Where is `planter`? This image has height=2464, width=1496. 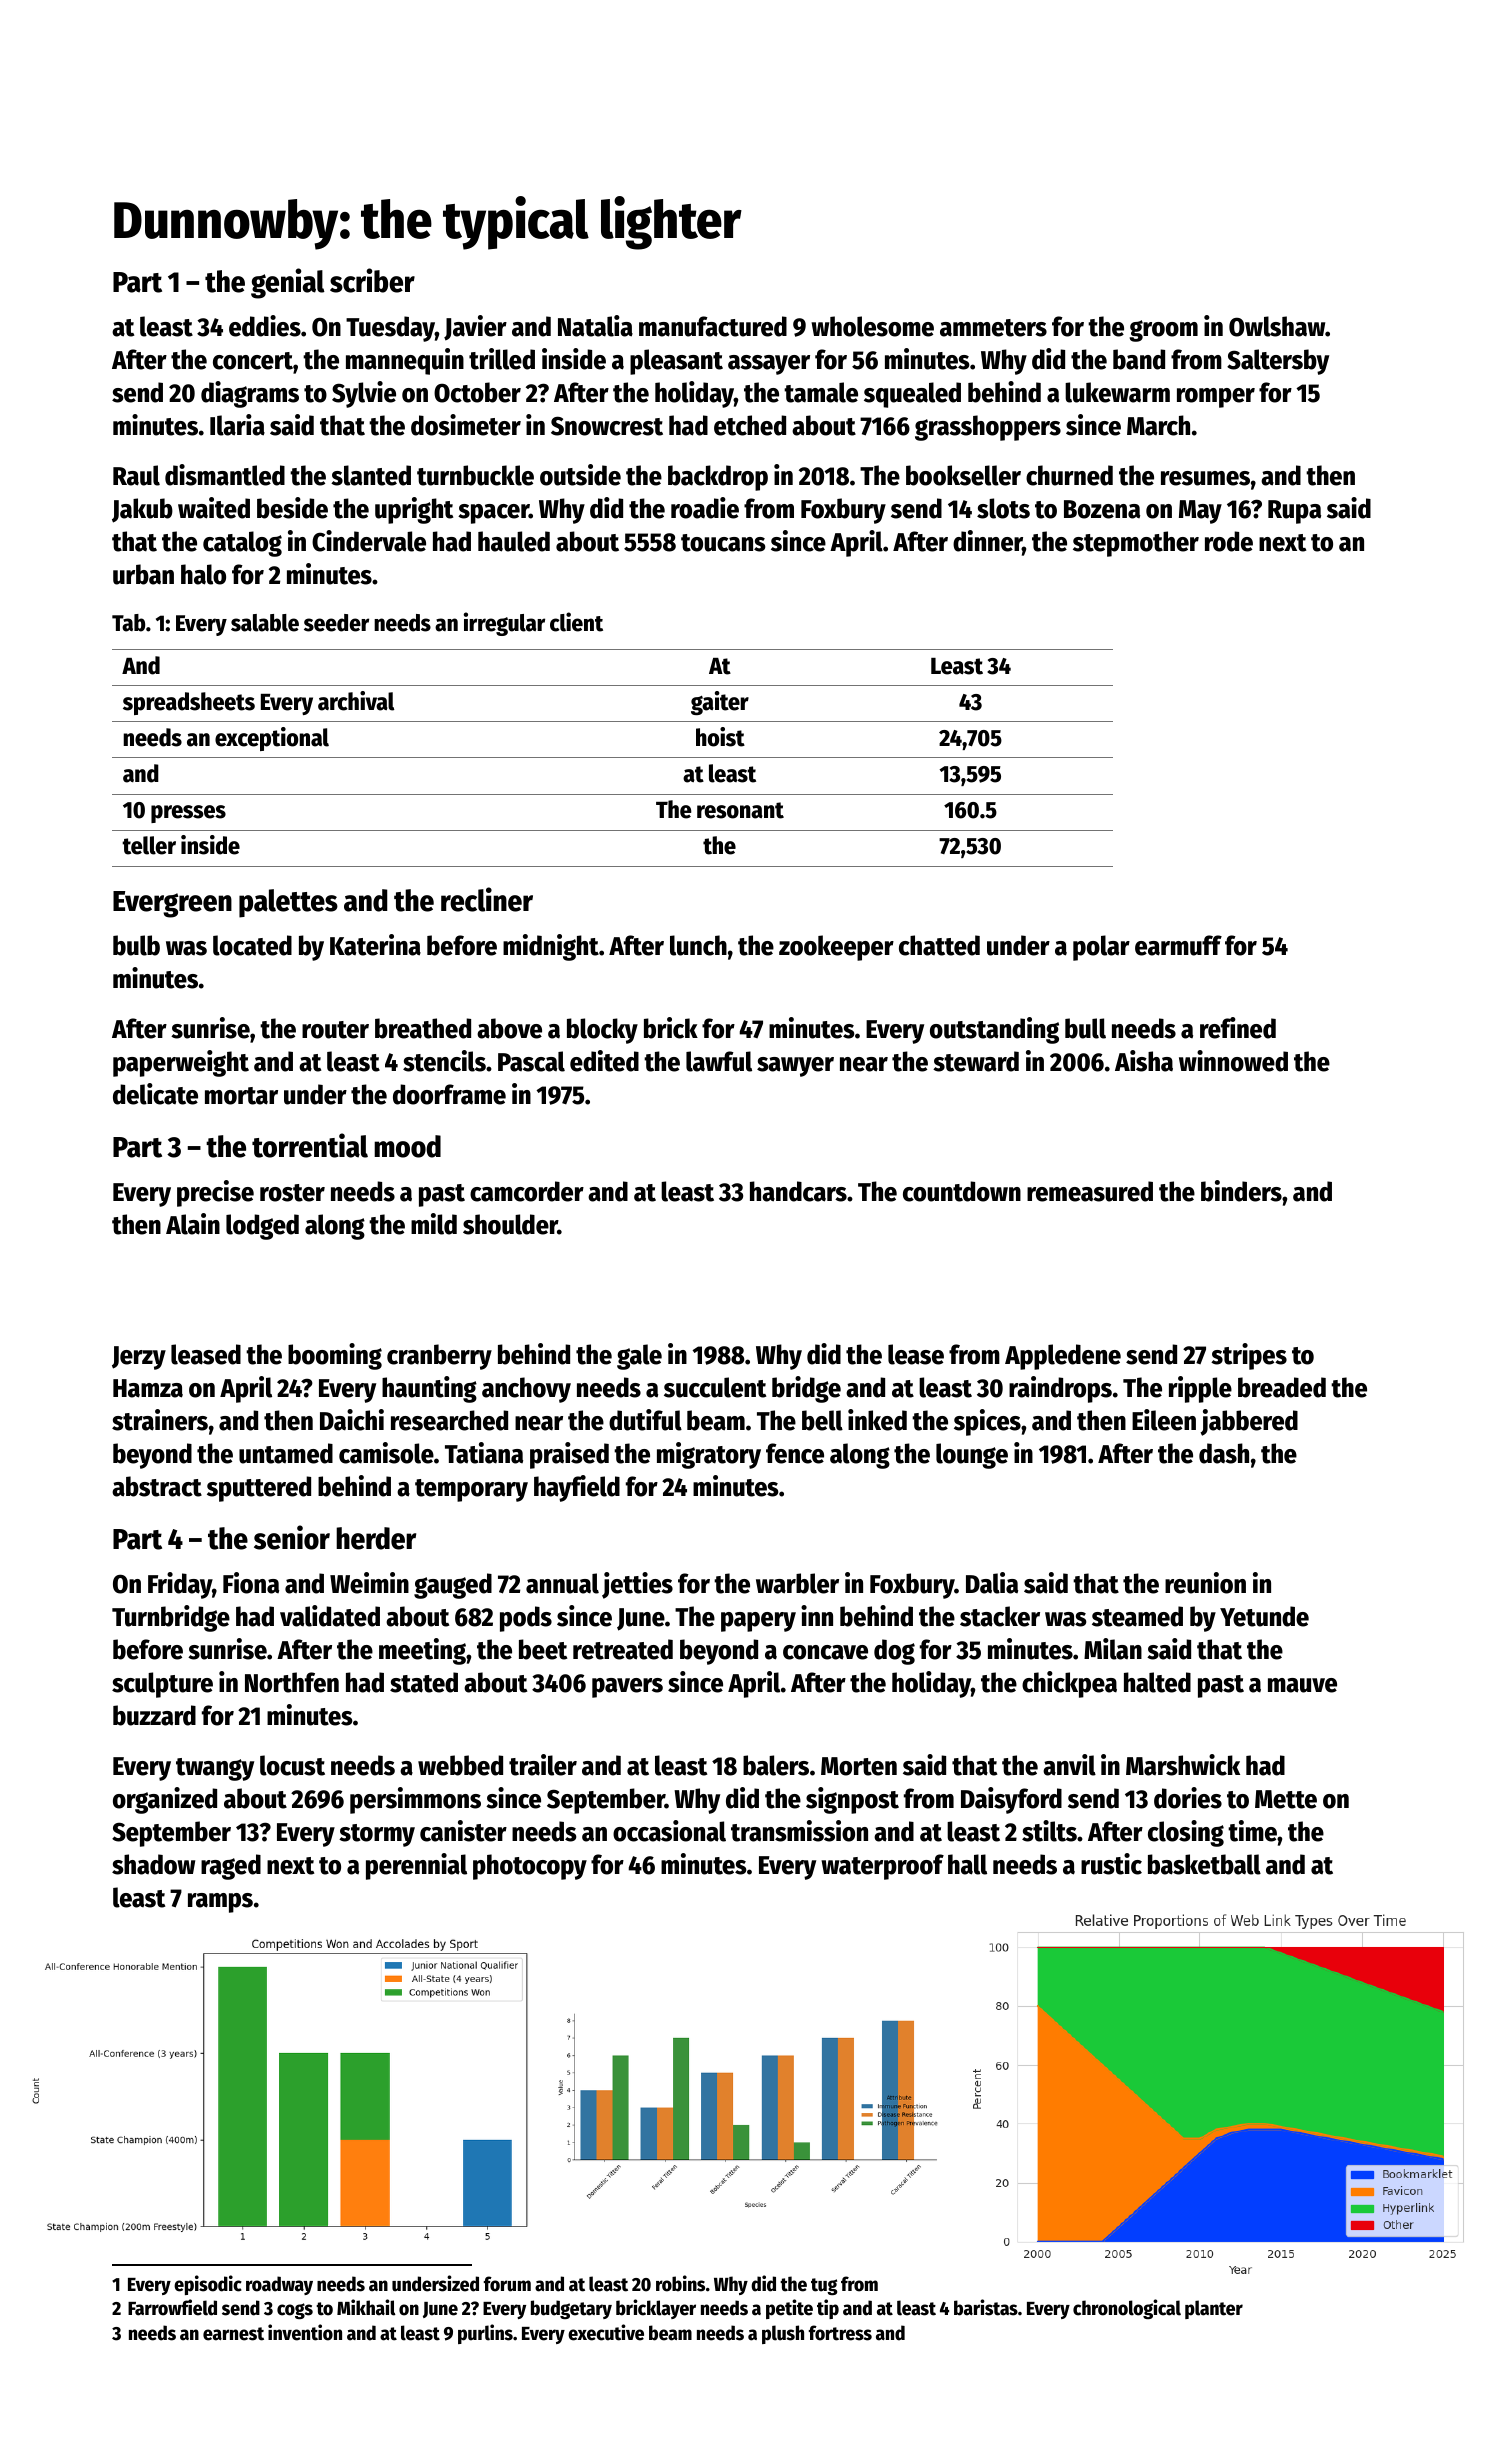
planter is located at coordinates (1214, 2309).
